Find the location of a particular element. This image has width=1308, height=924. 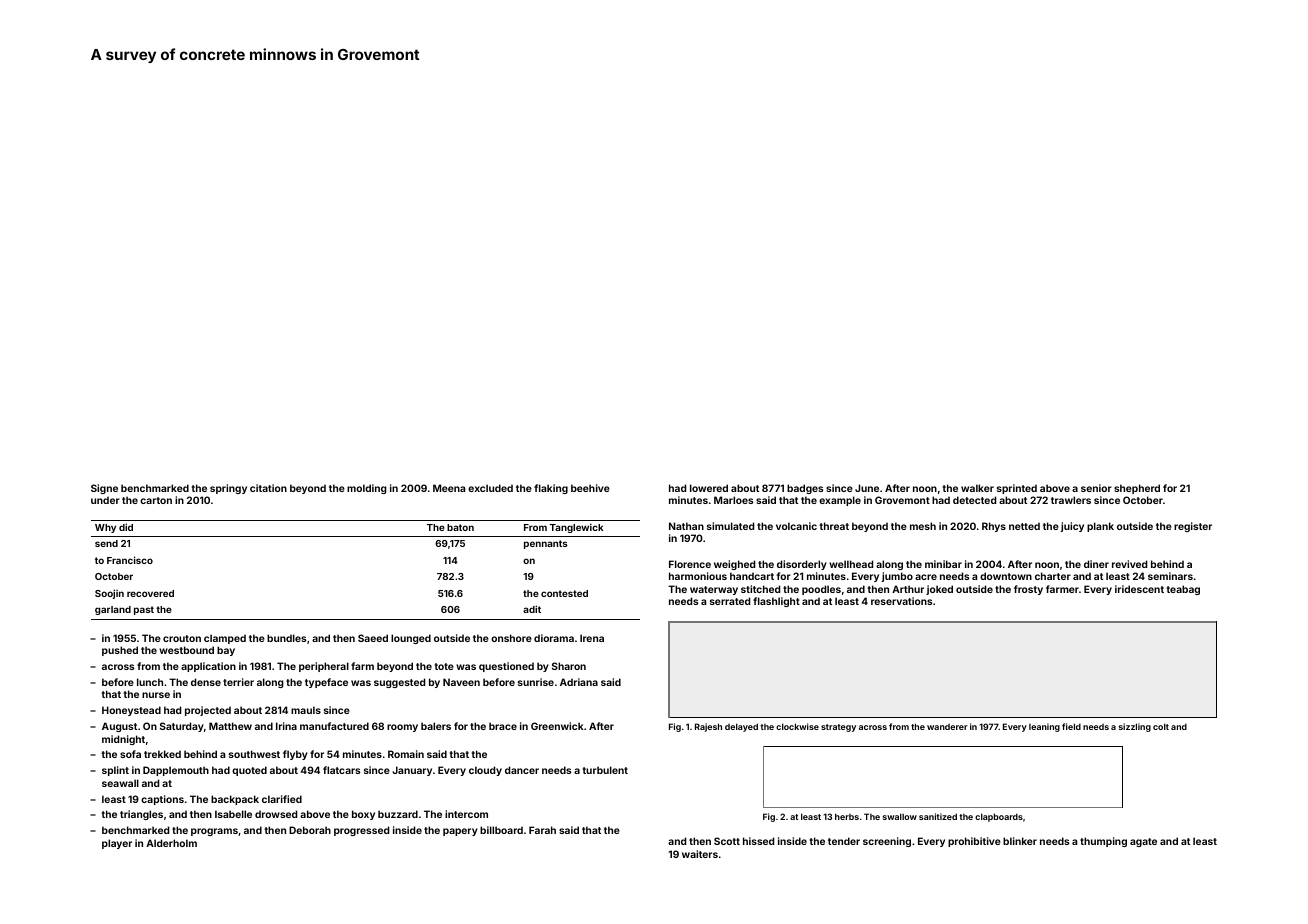

teabag is located at coordinates (1183, 590).
